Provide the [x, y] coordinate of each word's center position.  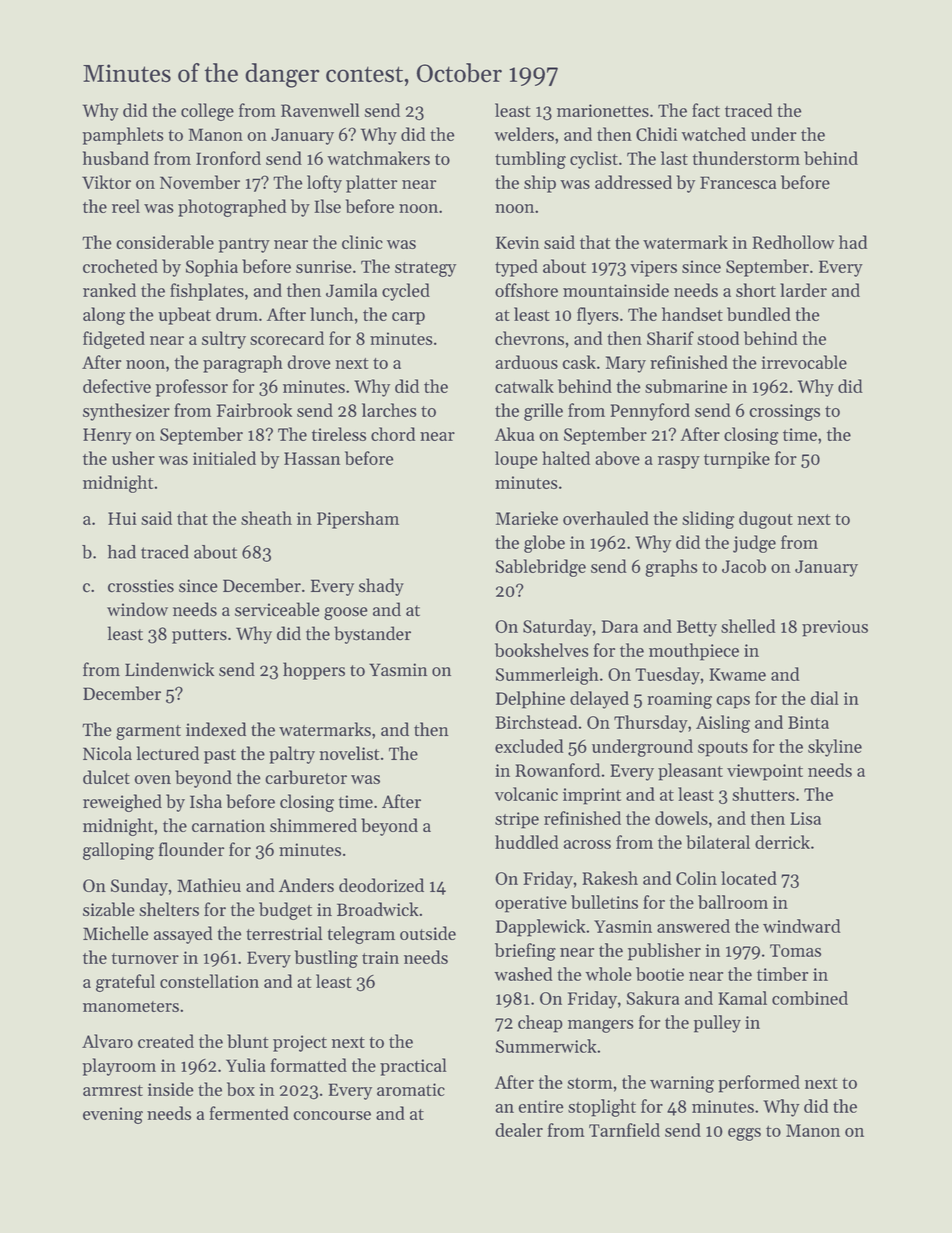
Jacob [744, 566]
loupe [516, 460]
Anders [306, 885]
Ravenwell [320, 110]
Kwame [737, 674]
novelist [349, 753]
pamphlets [123, 136]
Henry [107, 436]
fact [706, 110]
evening [113, 1115]
